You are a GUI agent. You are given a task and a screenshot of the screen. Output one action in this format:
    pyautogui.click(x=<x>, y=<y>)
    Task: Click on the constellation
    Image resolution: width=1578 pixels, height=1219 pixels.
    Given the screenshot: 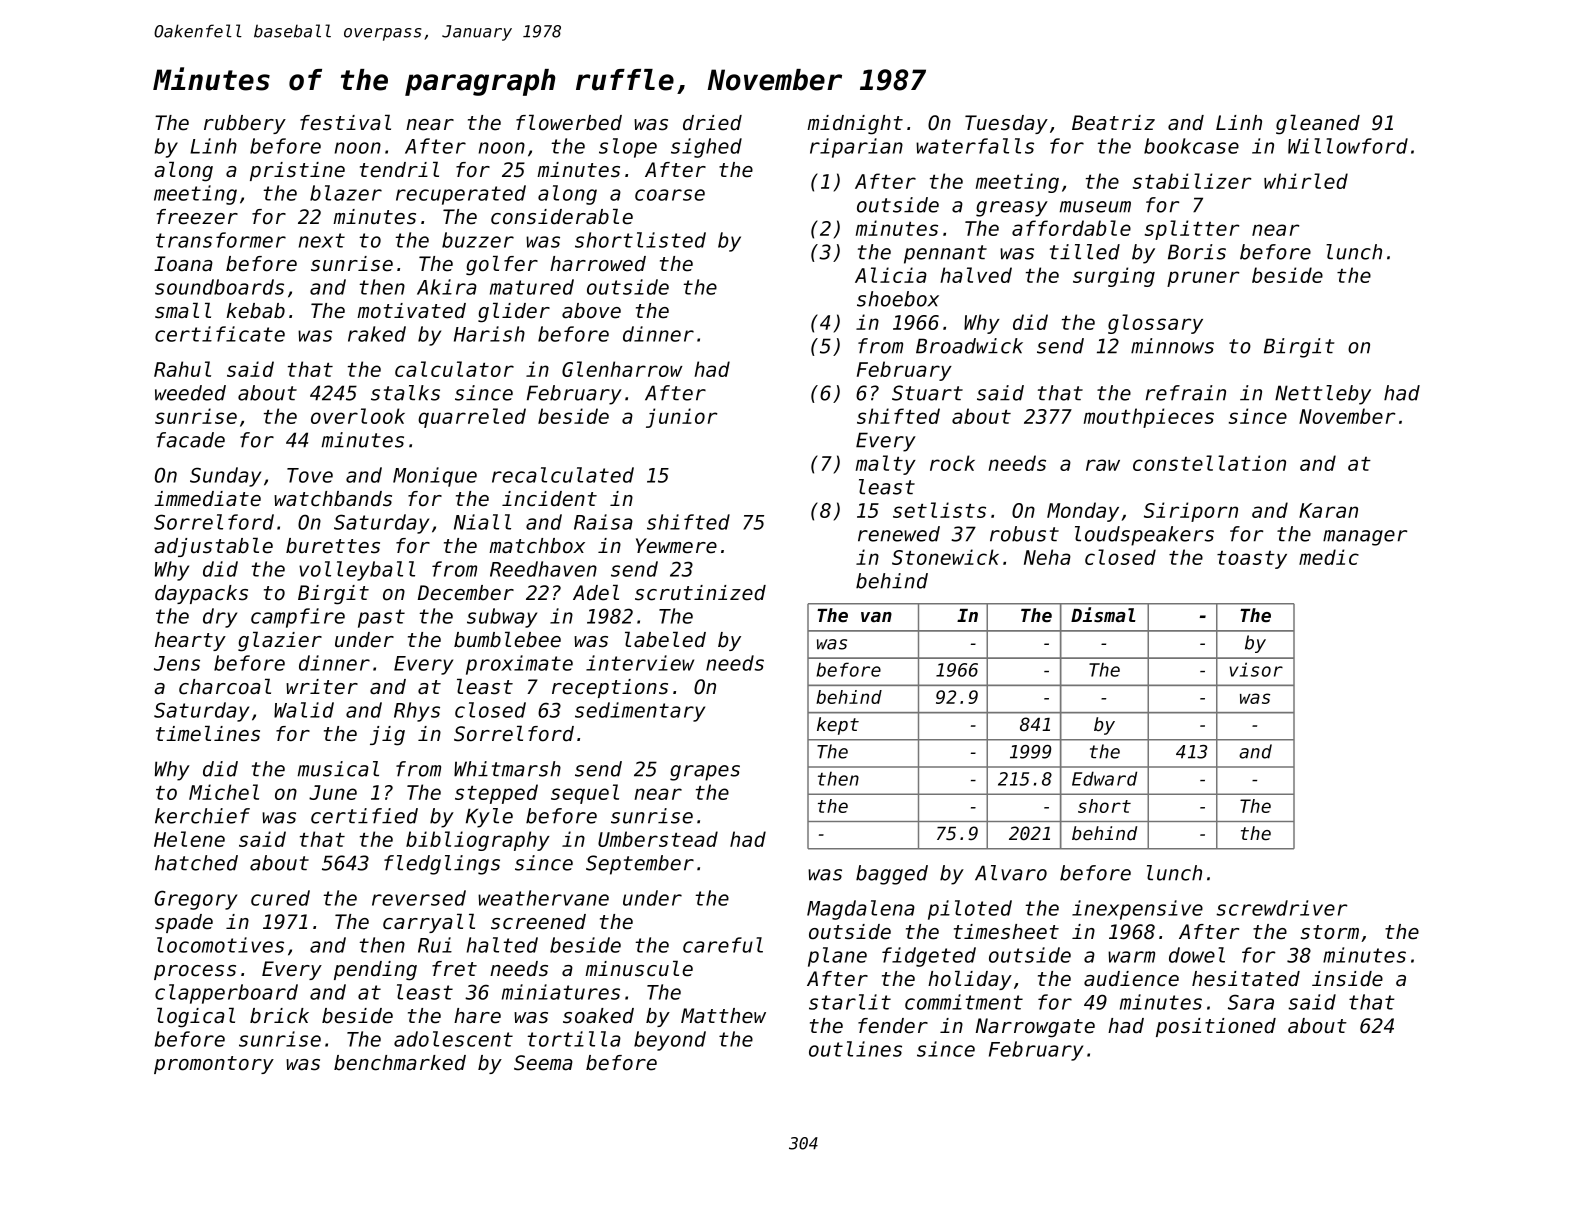 What is the action you would take?
    pyautogui.click(x=1209, y=463)
